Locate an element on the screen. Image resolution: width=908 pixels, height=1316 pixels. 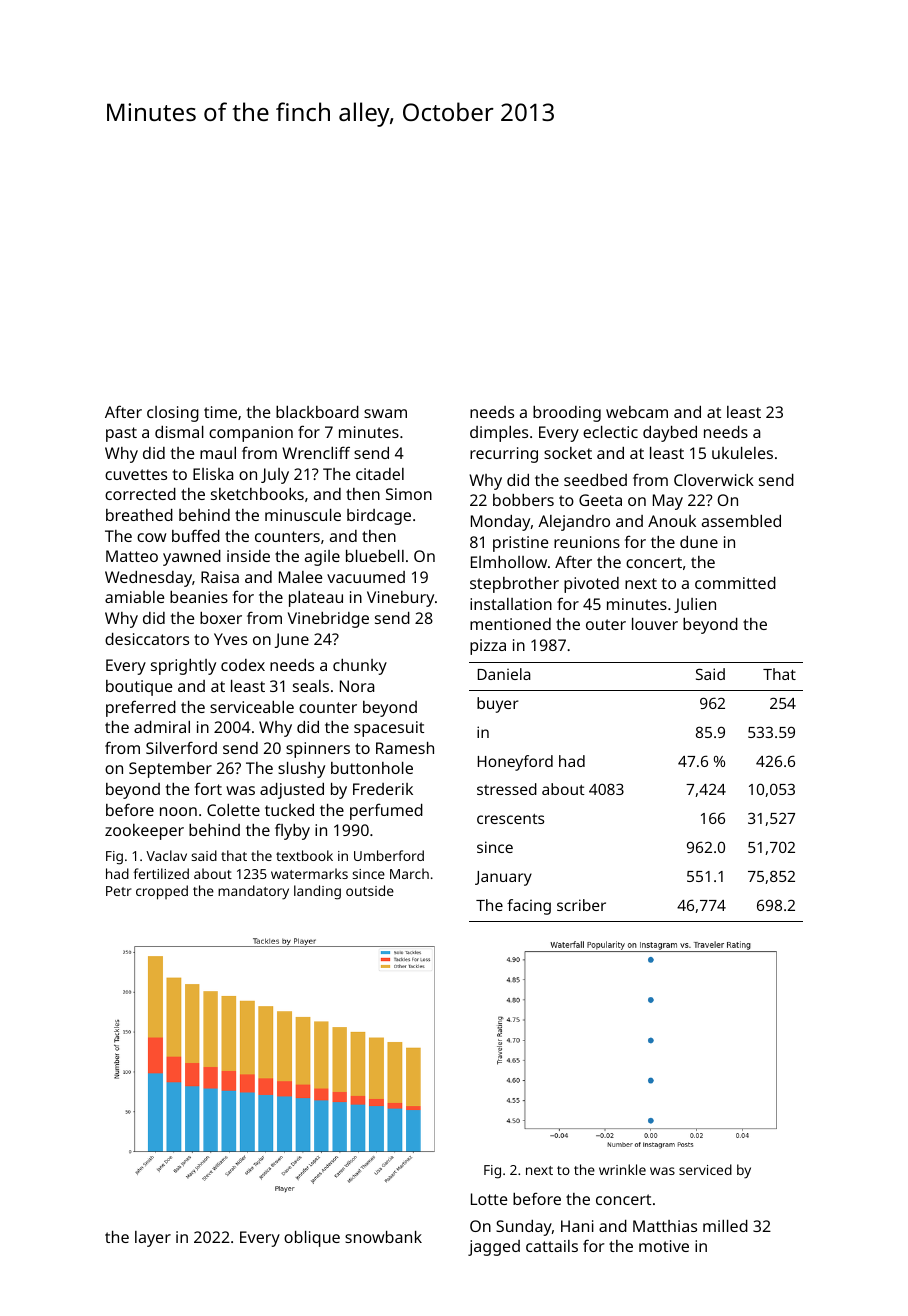
Honeyford is located at coordinates (515, 763).
